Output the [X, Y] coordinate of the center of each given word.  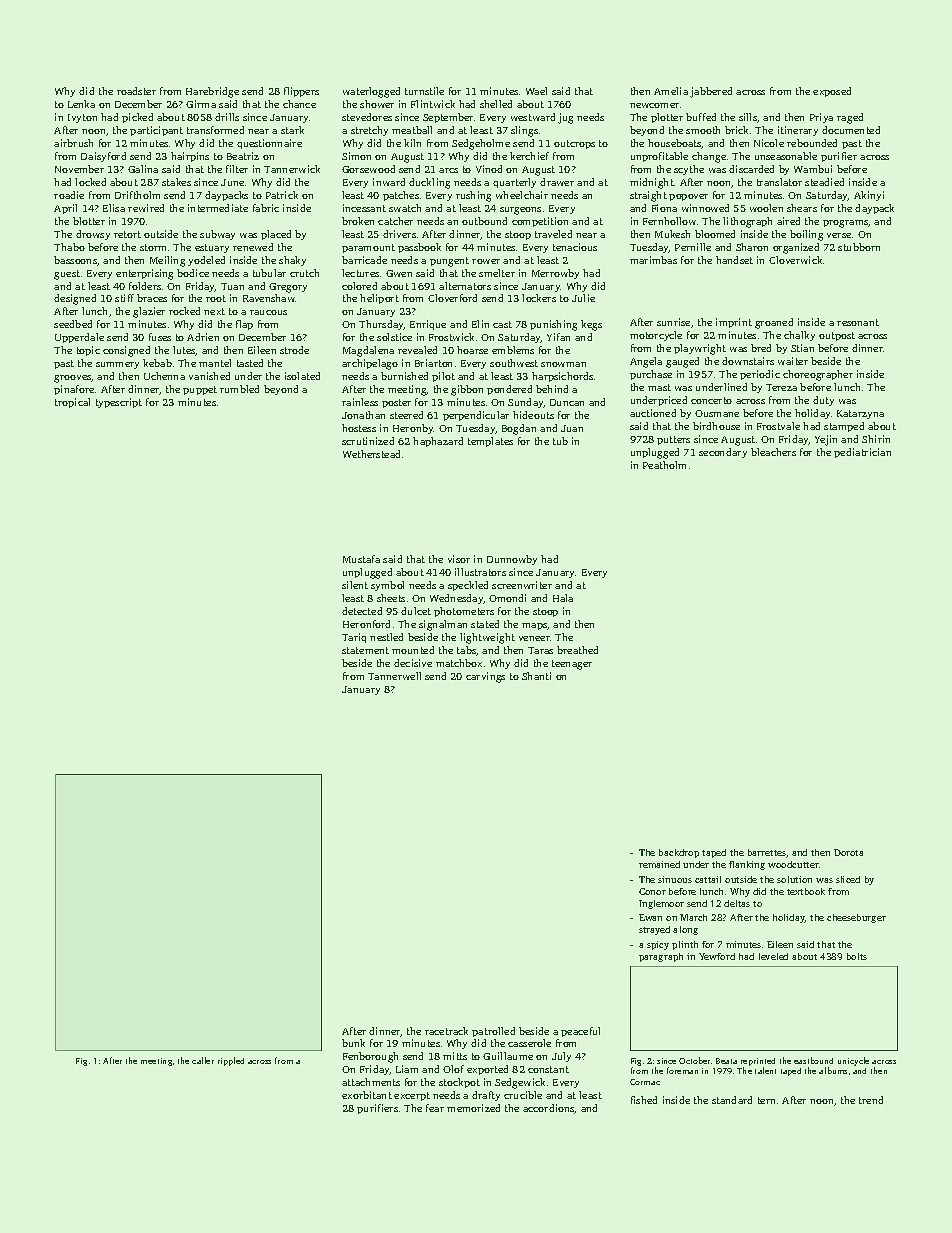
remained [659, 864]
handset [734, 260]
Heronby [413, 429]
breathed [577, 650]
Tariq [354, 638]
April [65, 209]
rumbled [239, 389]
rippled [231, 1061]
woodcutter [793, 864]
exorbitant [367, 1095]
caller [203, 1060]
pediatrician [862, 453]
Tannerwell [394, 676]
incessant [364, 208]
